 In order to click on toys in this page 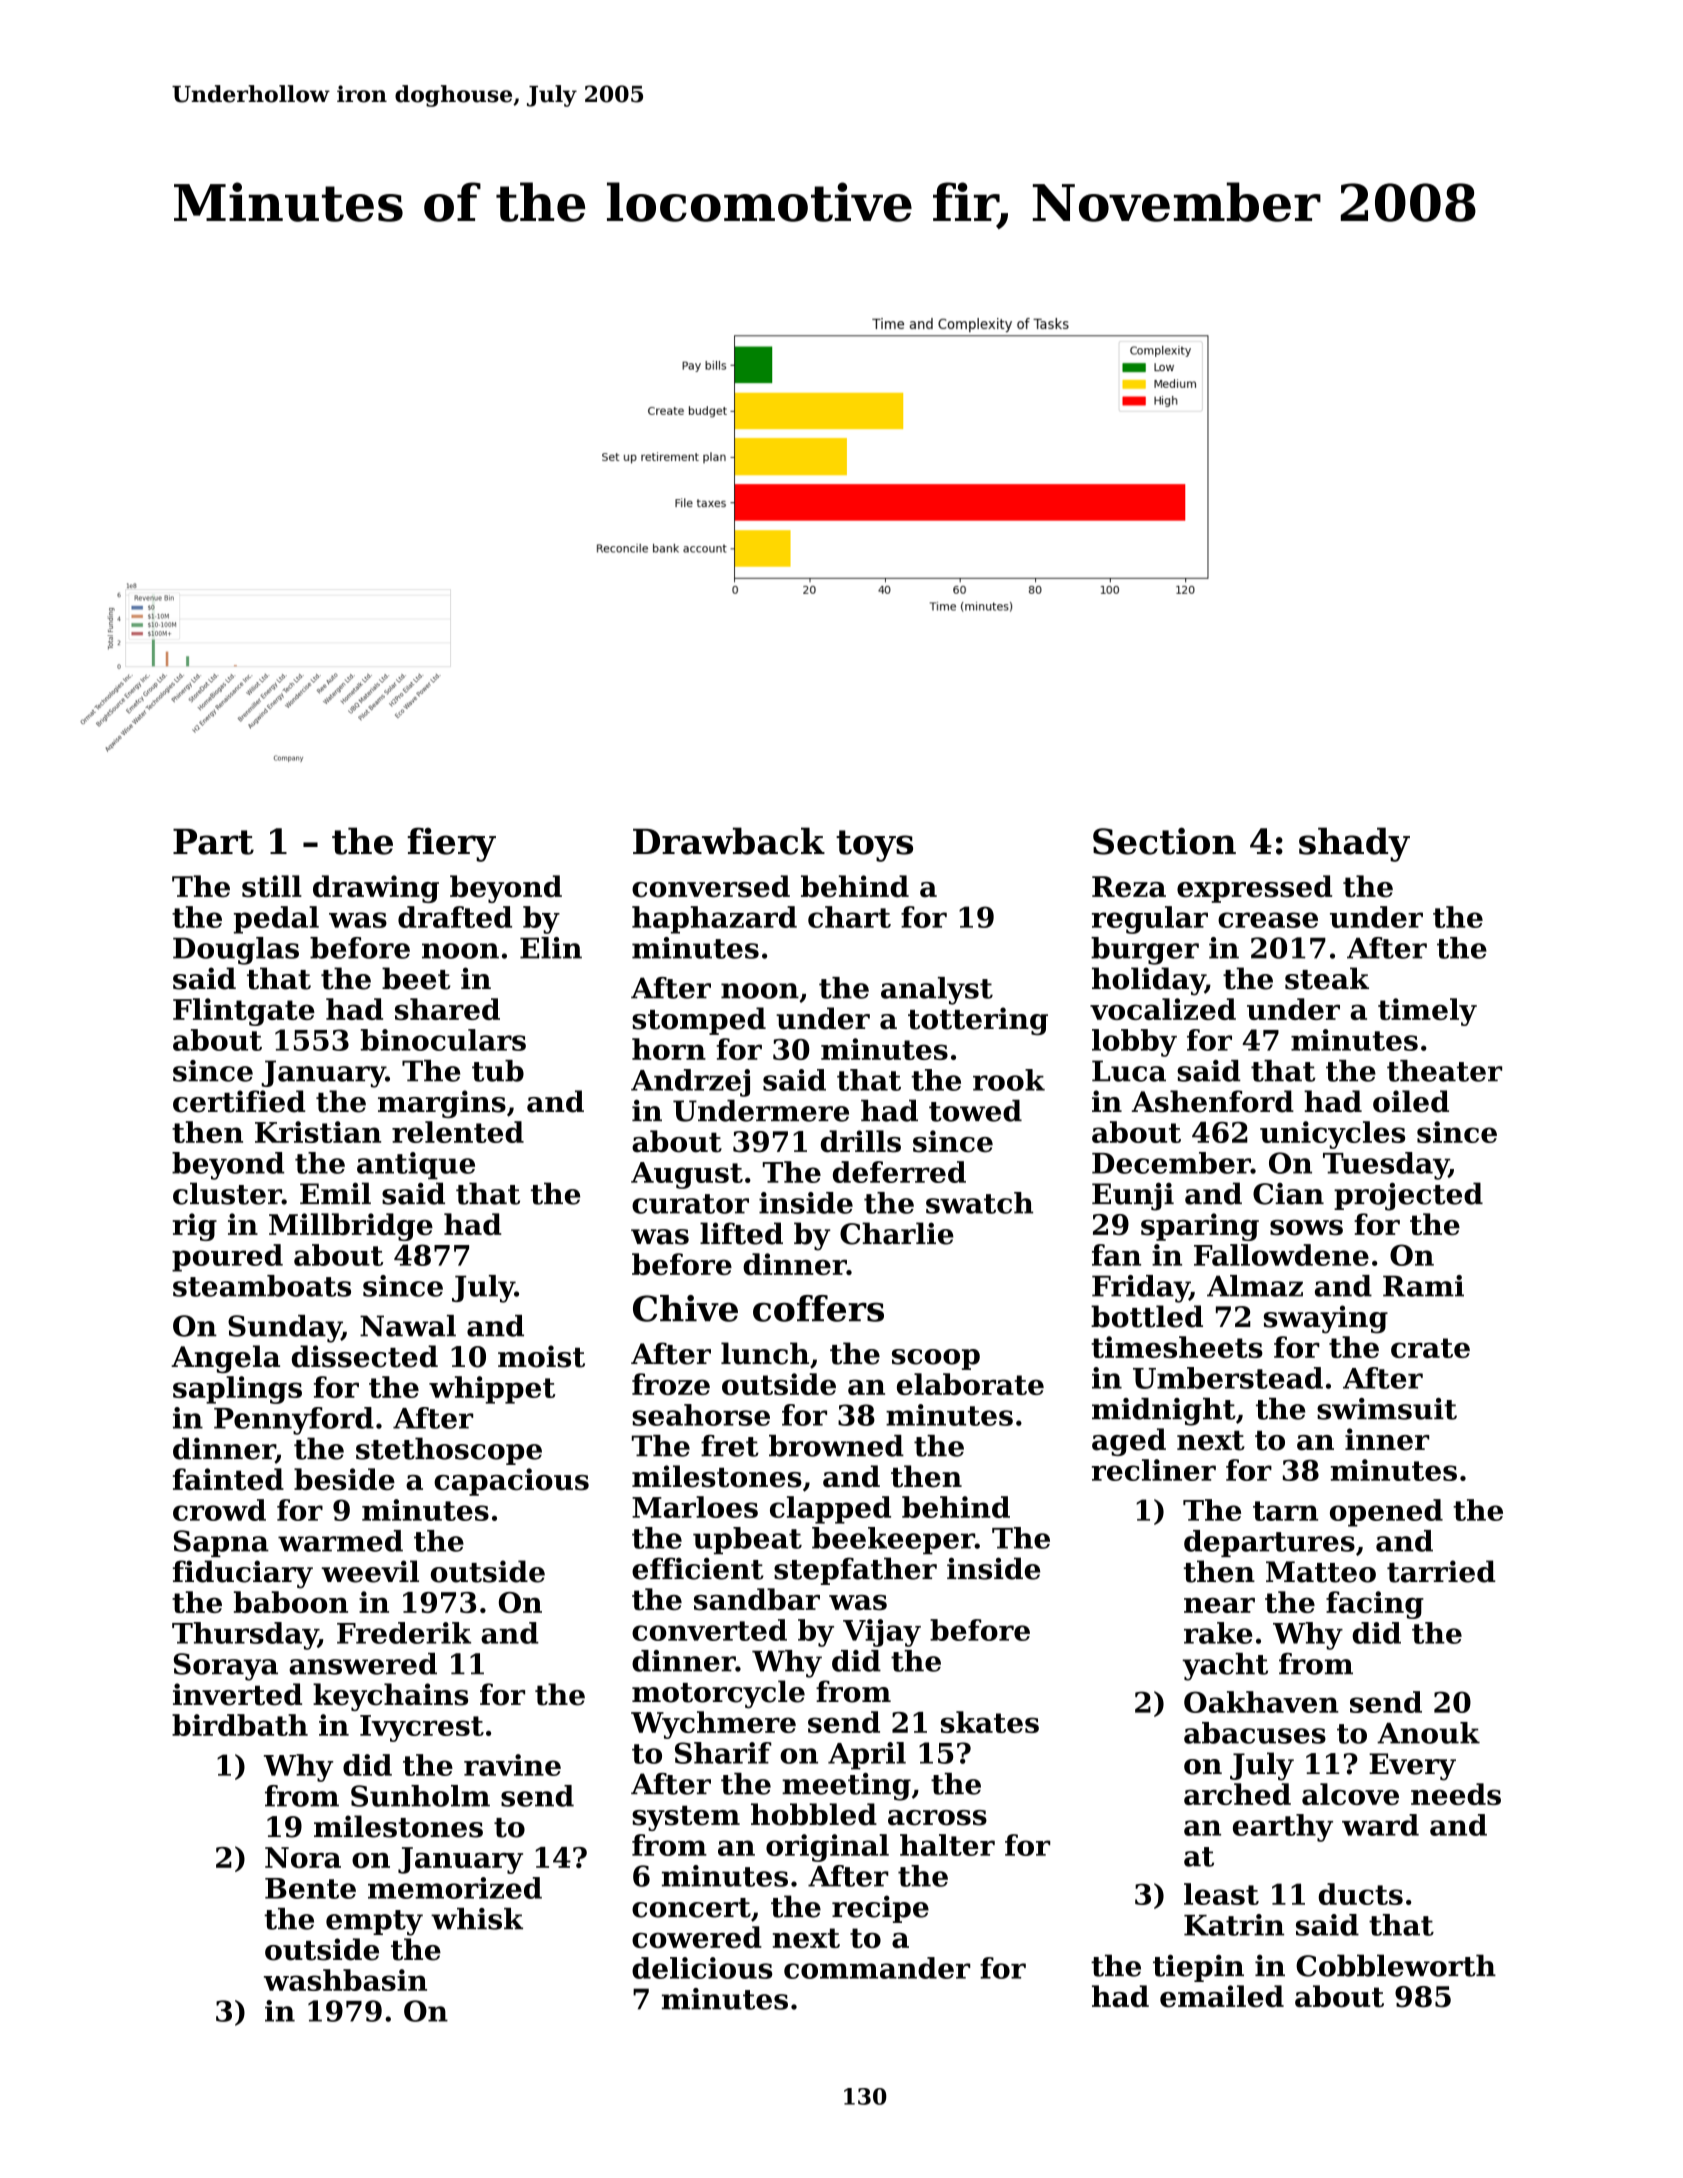, I will do `click(874, 846)`.
